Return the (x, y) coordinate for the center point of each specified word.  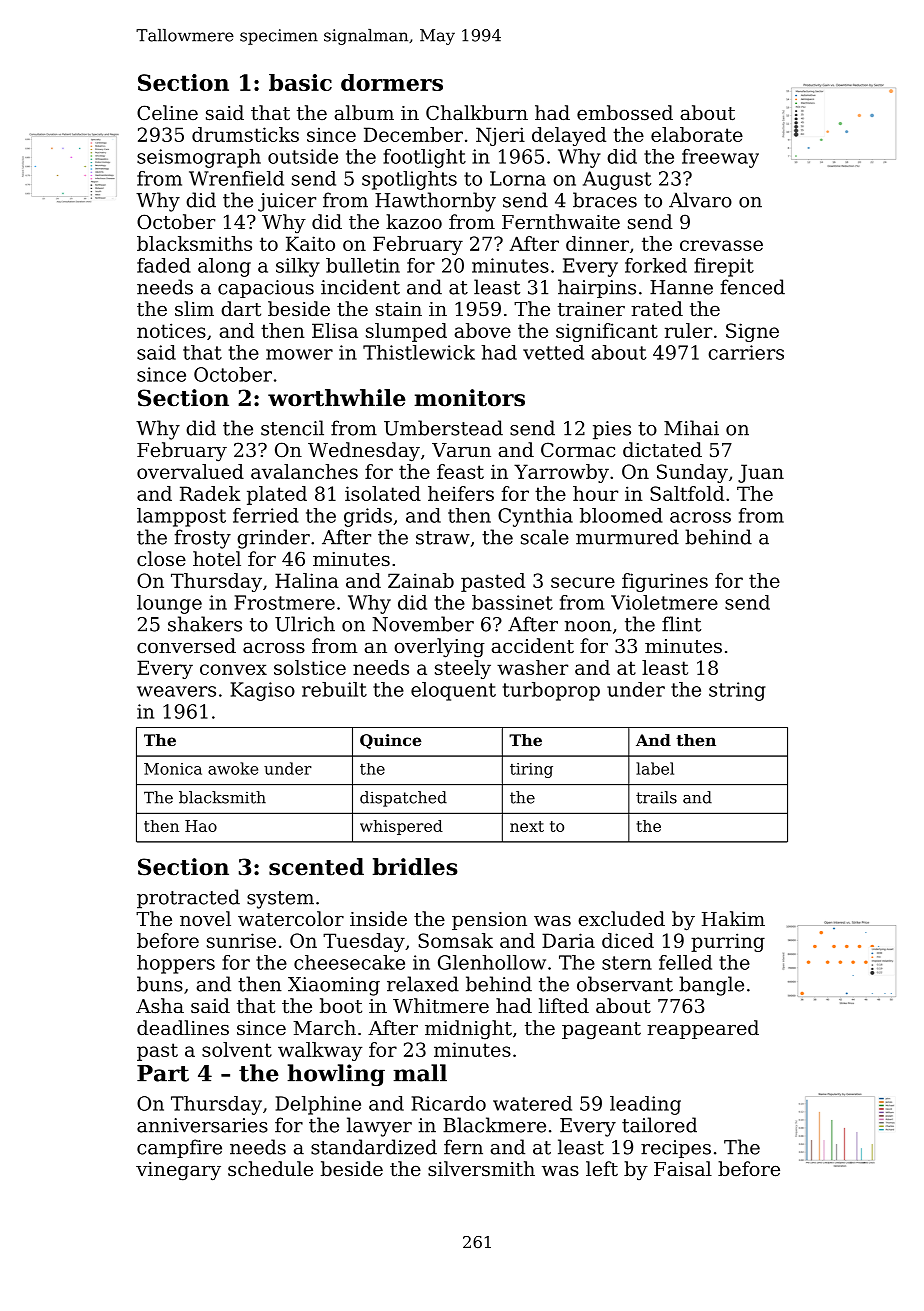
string (737, 691)
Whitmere (441, 1005)
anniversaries (202, 1125)
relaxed (423, 984)
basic (300, 82)
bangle (711, 986)
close (161, 558)
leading (645, 1105)
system (280, 900)
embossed (625, 112)
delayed (569, 136)
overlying (439, 648)
